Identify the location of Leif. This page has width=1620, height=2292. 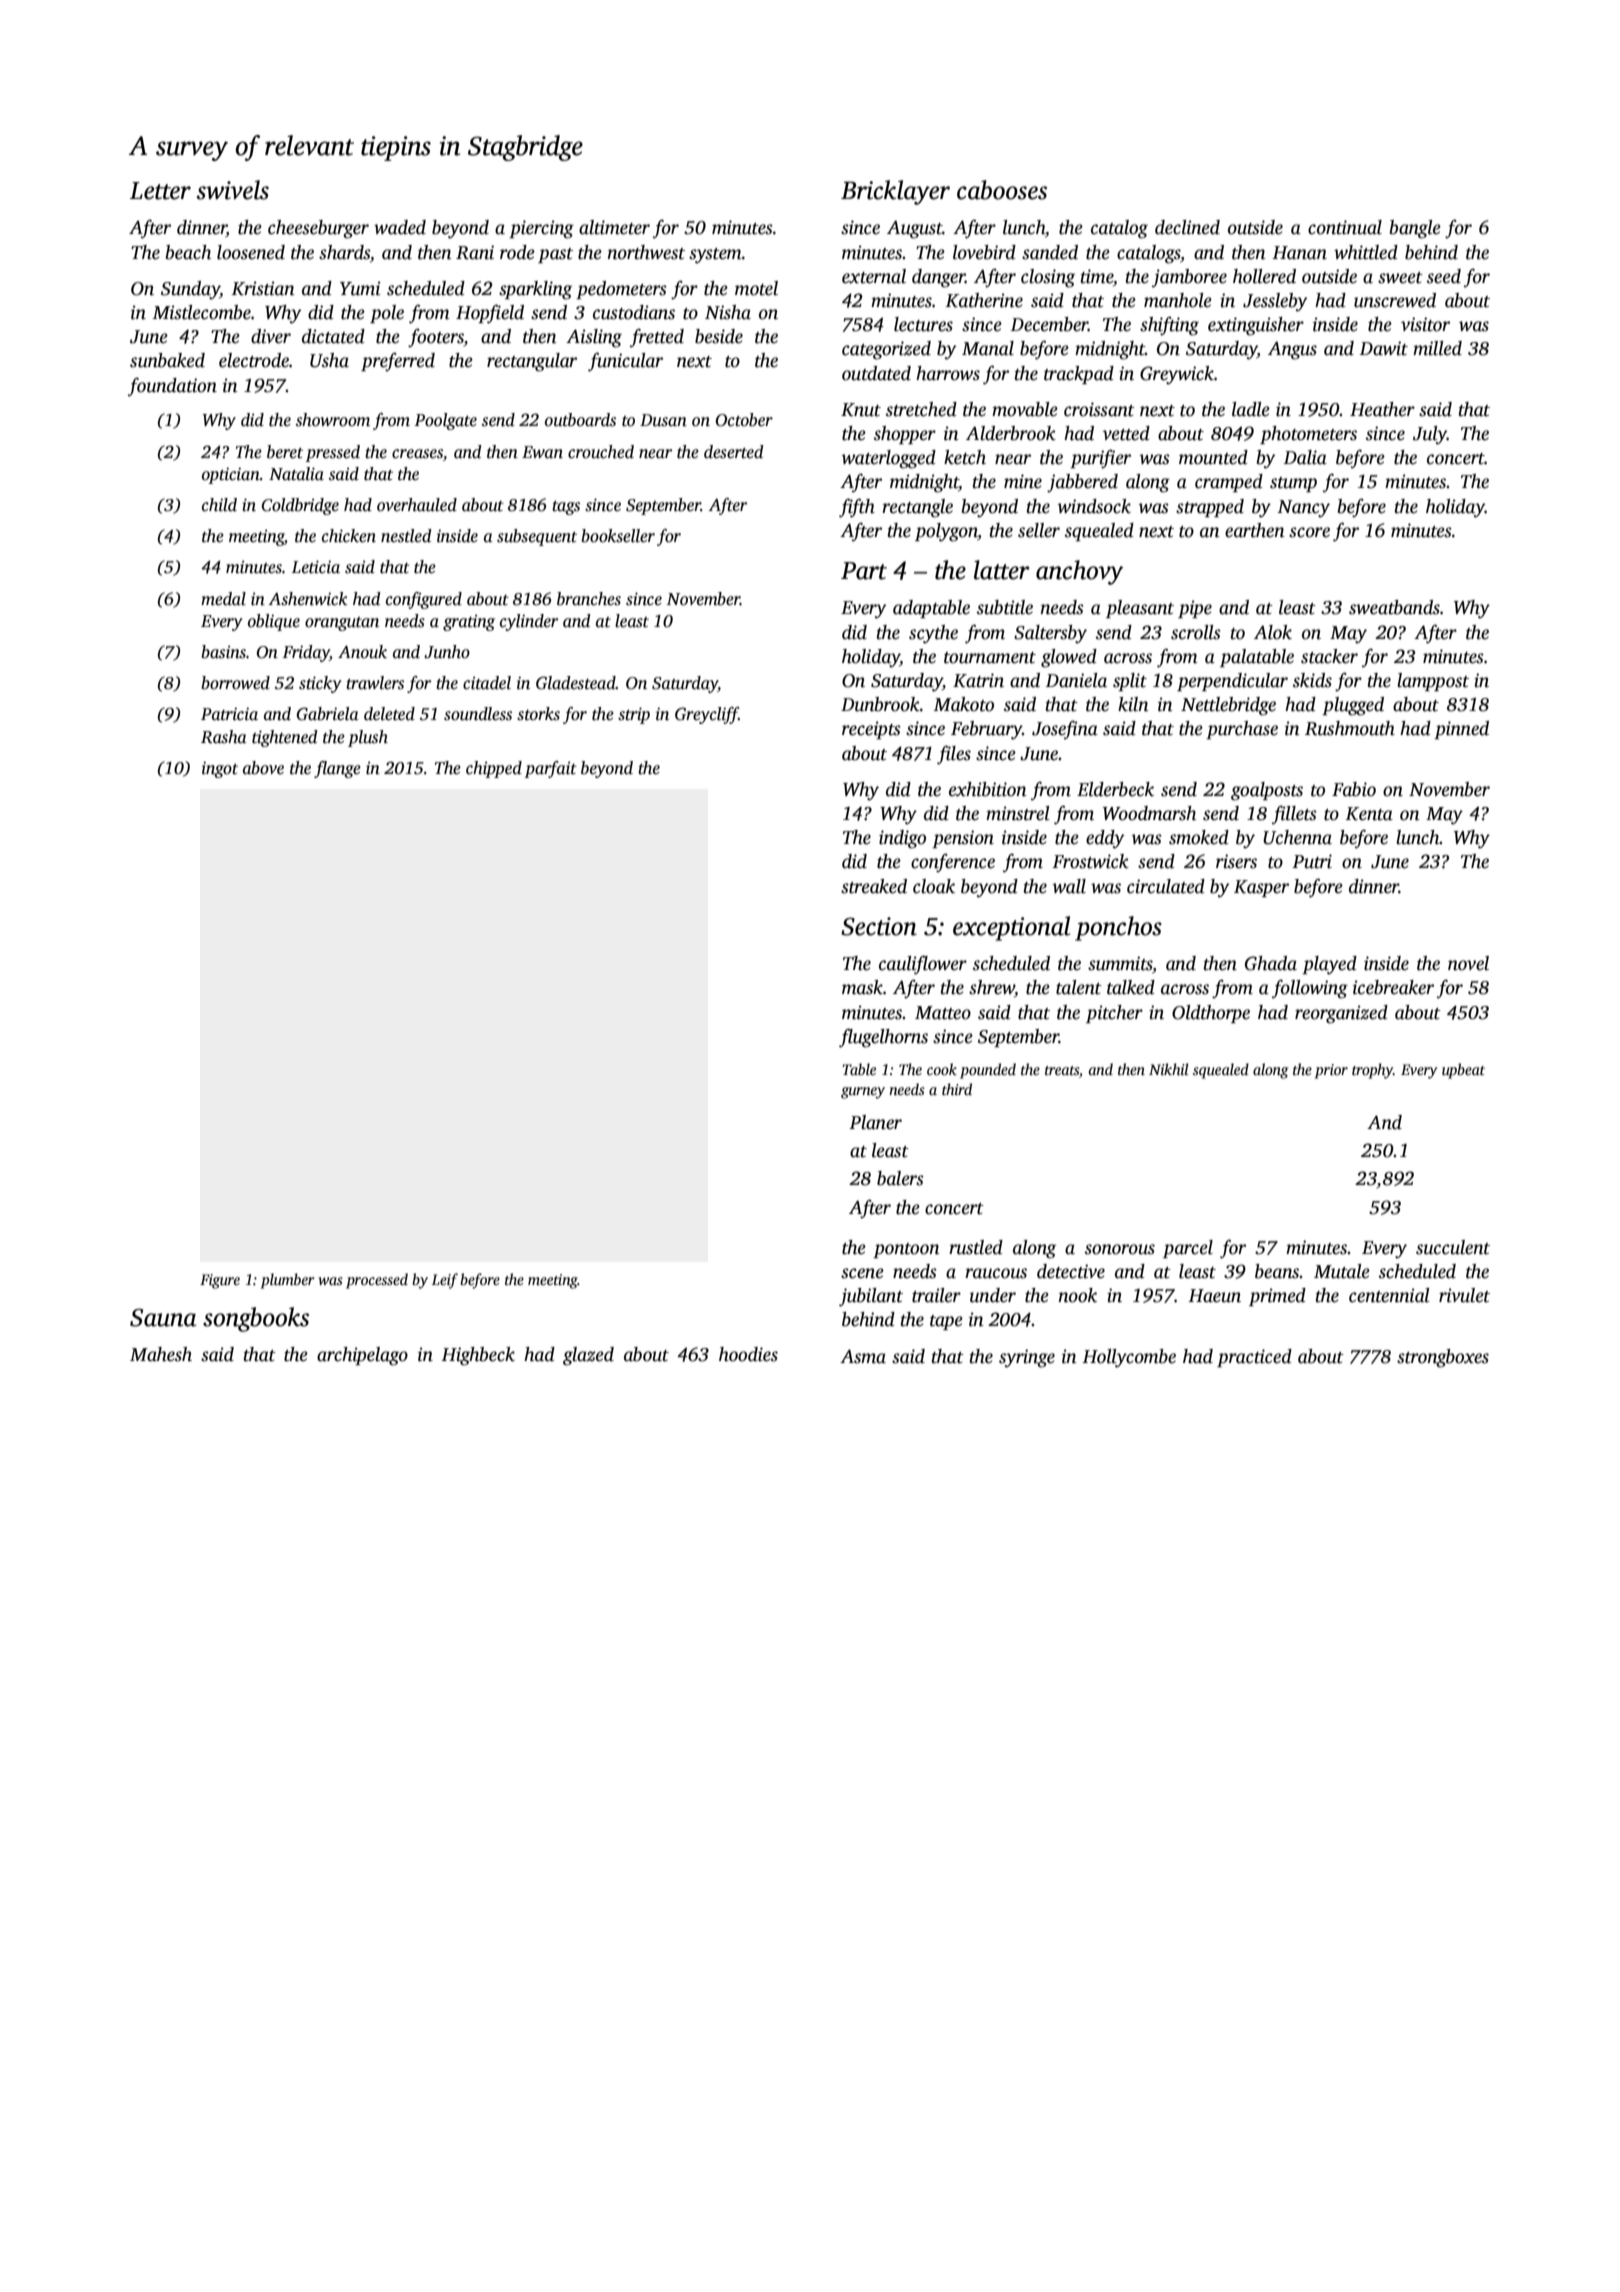
(445, 1281).
